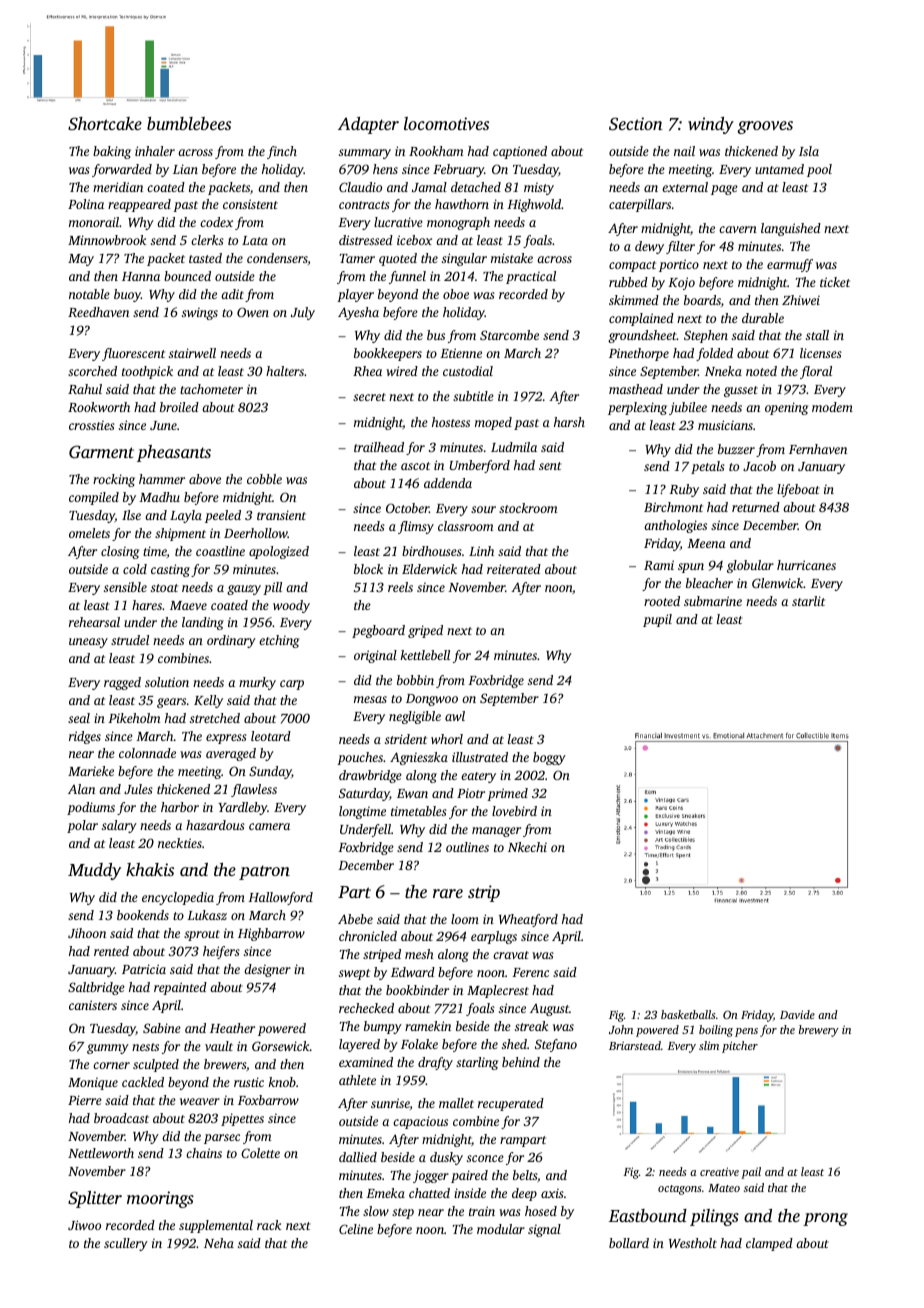 The image size is (924, 1308). What do you see at coordinates (242, 1119) in the screenshot?
I see `pipettes` at bounding box center [242, 1119].
